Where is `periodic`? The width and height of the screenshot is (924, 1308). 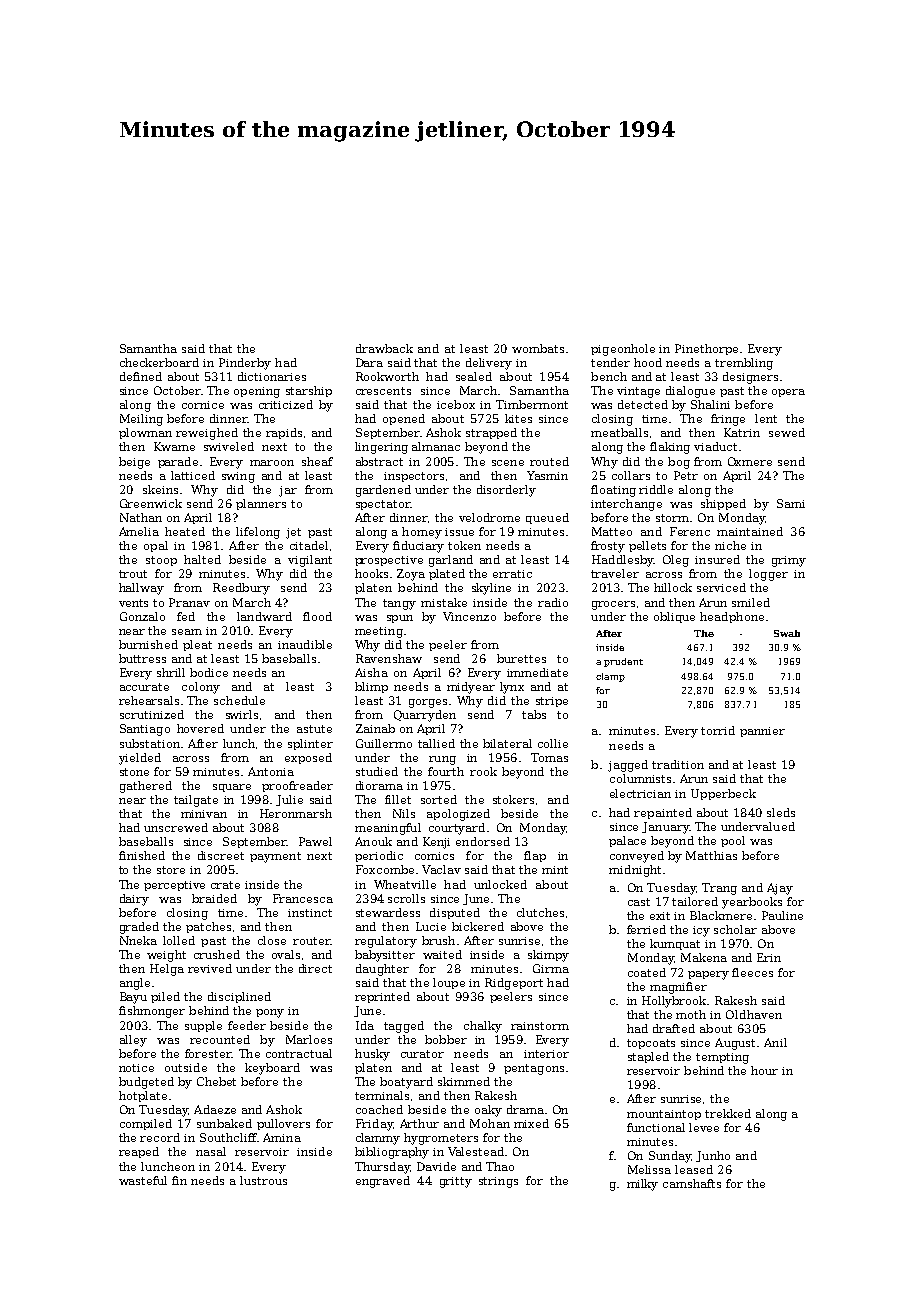 periodic is located at coordinates (379, 856).
